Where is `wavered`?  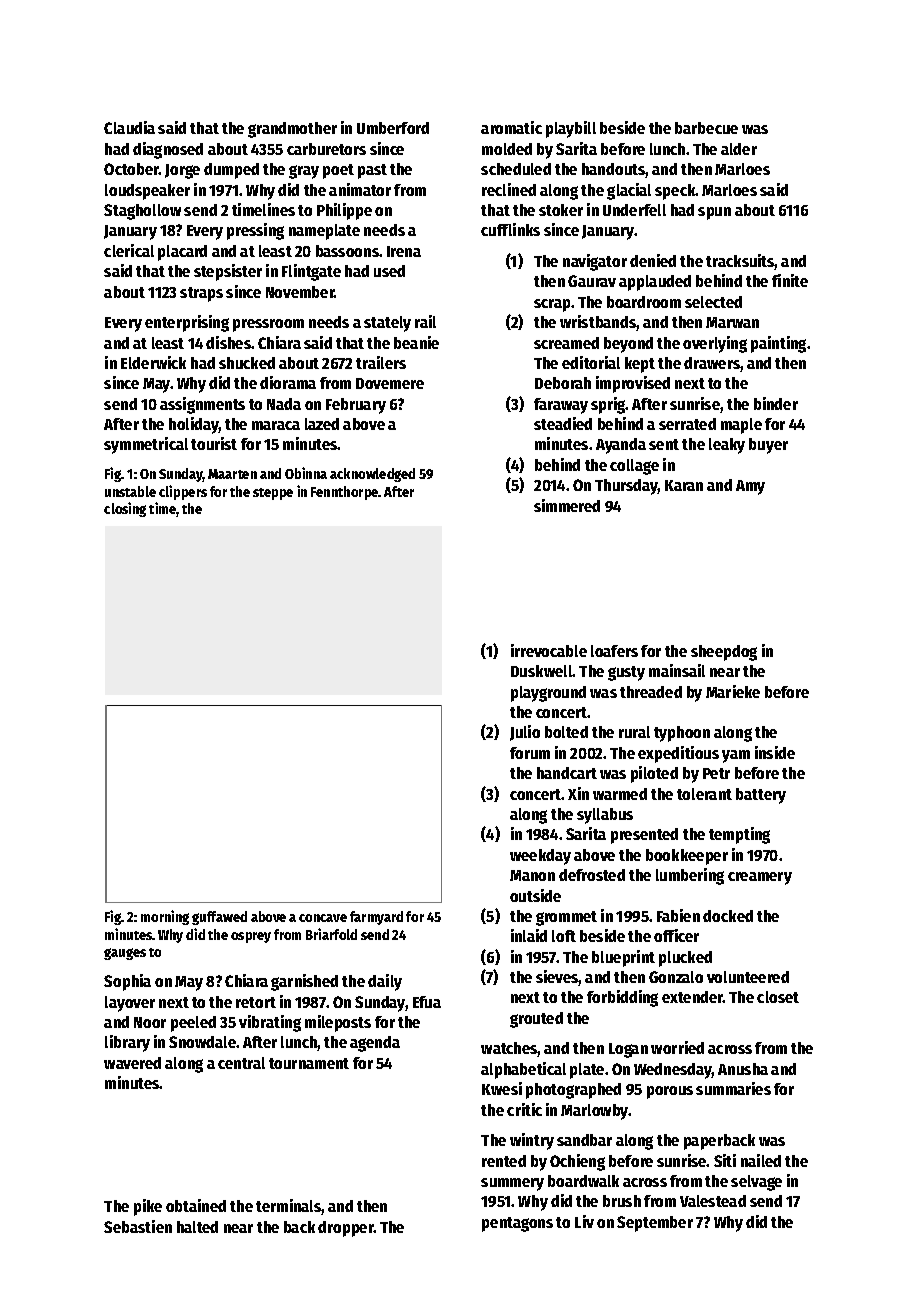 wavered is located at coordinates (132, 1063).
